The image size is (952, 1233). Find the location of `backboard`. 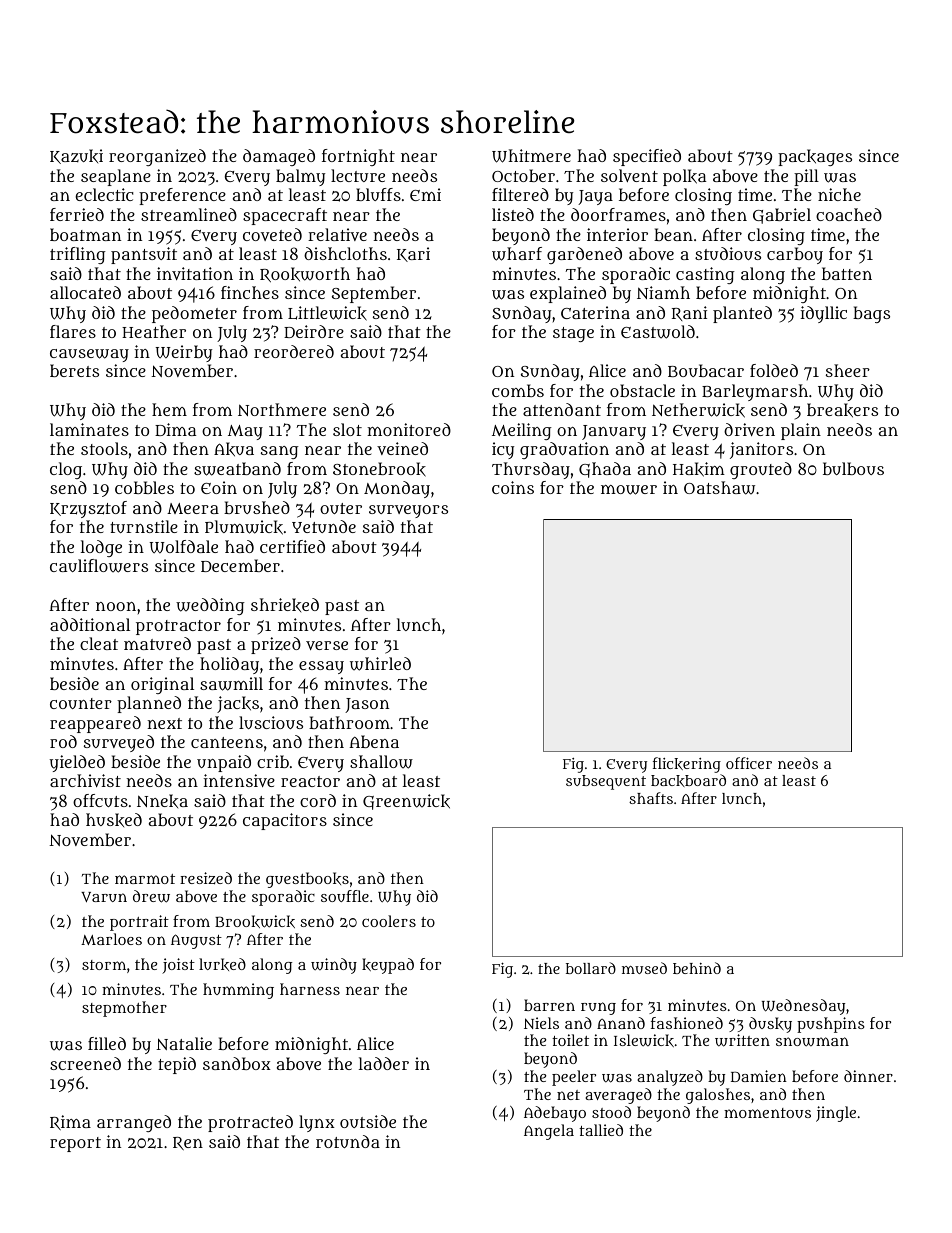

backboard is located at coordinates (688, 780).
